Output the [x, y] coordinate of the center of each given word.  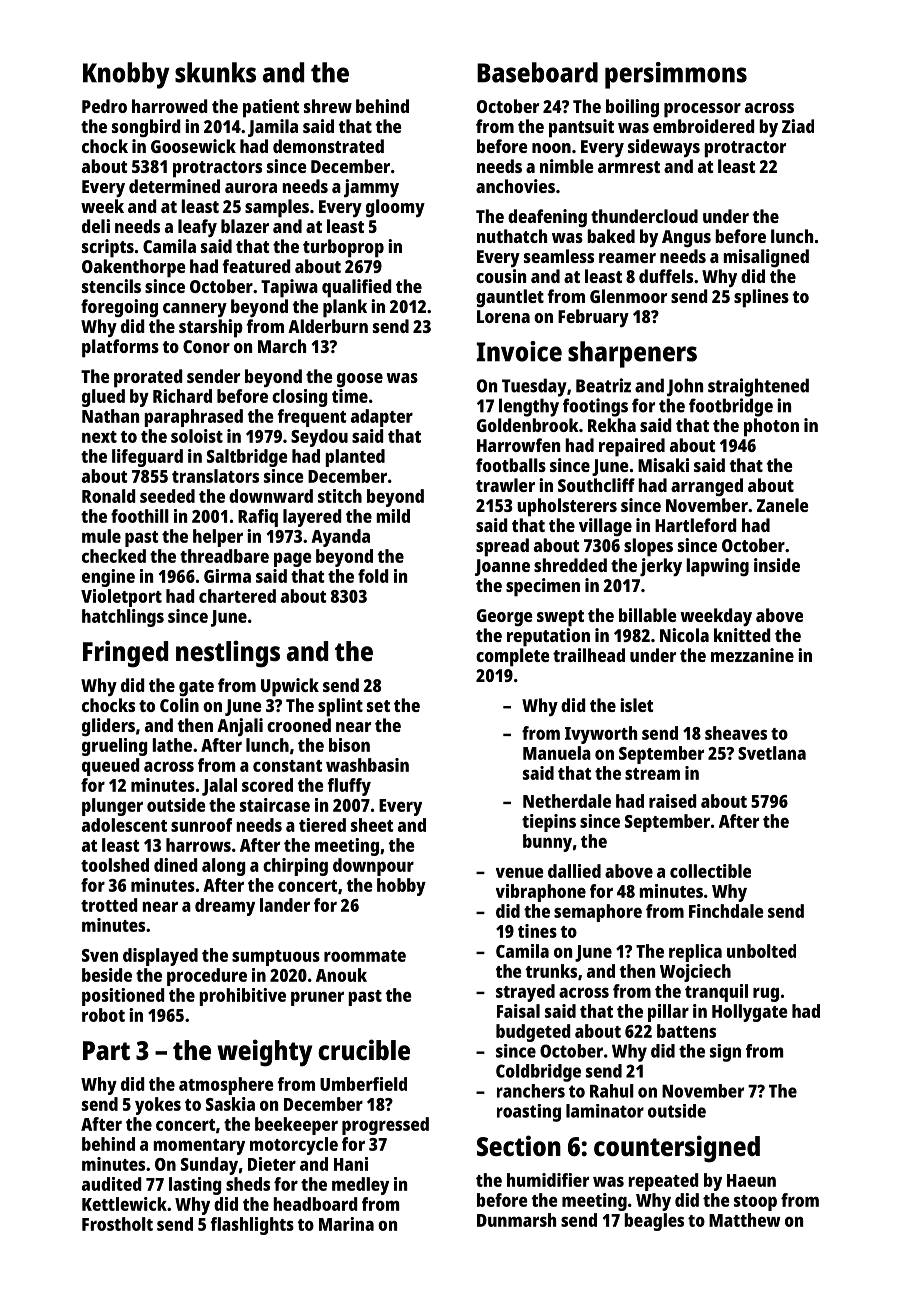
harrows [198, 845]
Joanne [502, 567]
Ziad [798, 126]
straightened [758, 387]
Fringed [125, 654]
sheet [372, 825]
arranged [707, 487]
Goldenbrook [528, 425]
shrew [328, 106]
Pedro [104, 106]
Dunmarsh [516, 1220]
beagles [654, 1222]
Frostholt [117, 1224]
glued [103, 398]
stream [652, 774]
